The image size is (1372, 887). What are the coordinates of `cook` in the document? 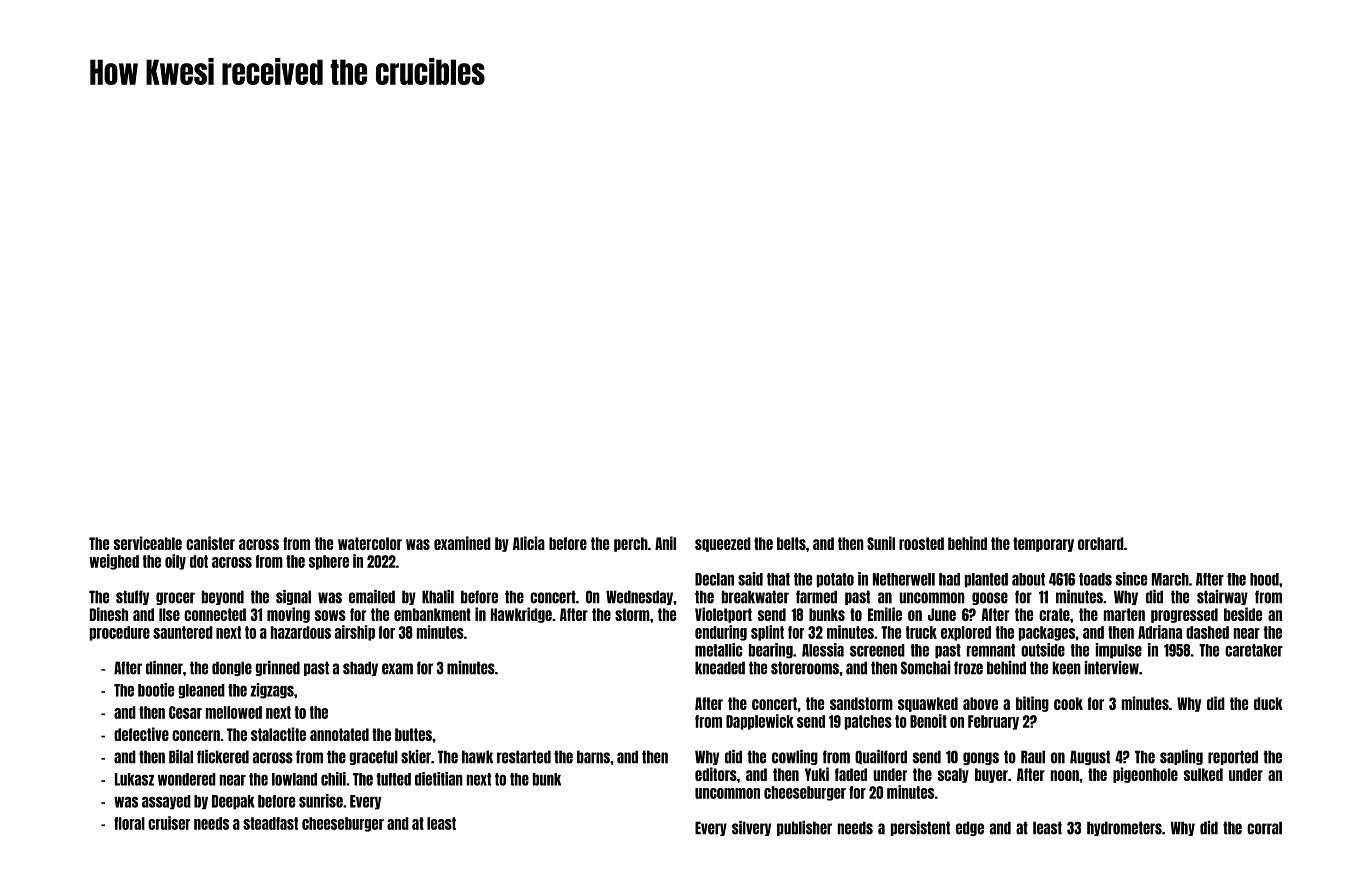 It's located at (1068, 703).
